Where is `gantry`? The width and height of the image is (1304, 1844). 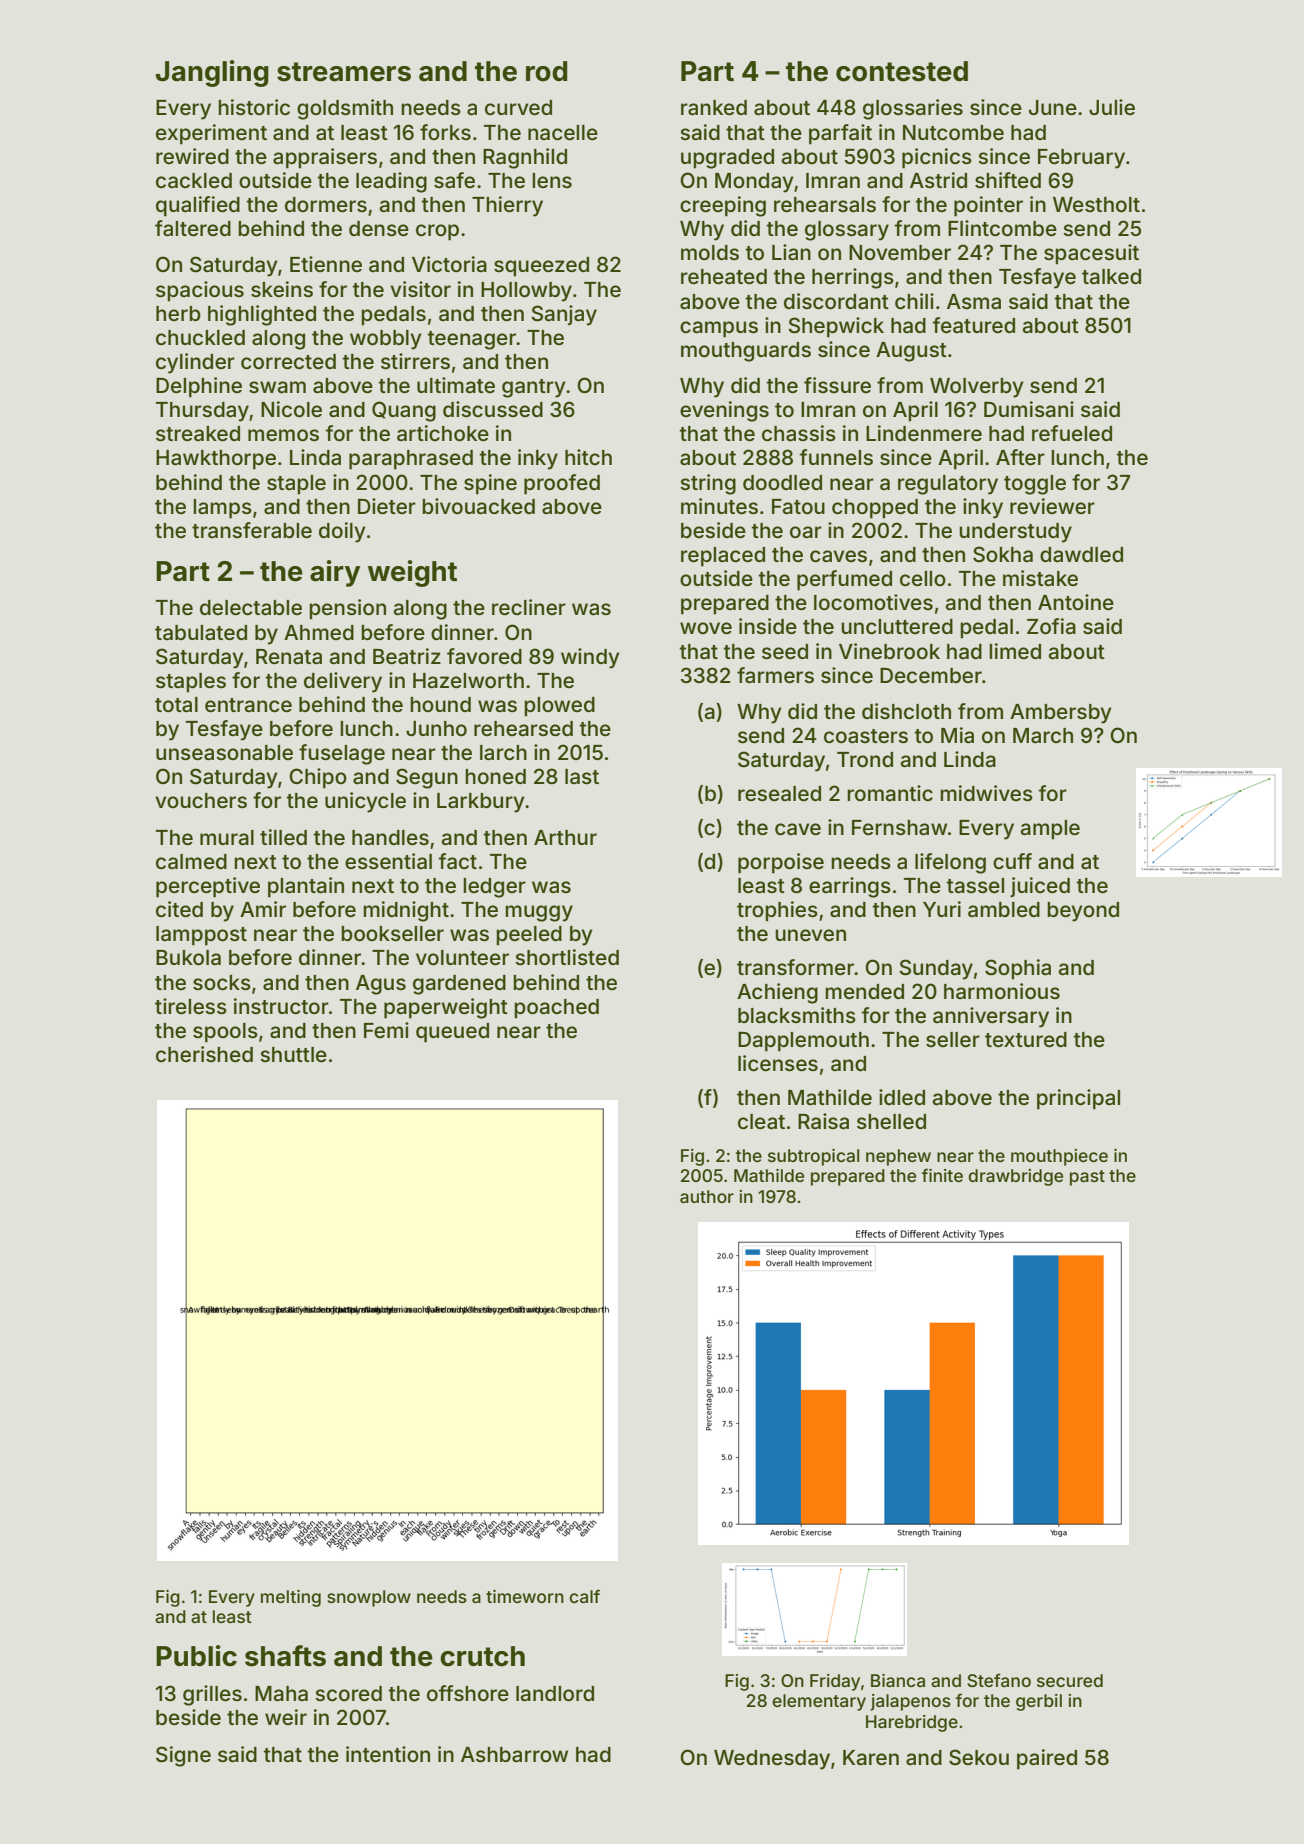
gantry is located at coordinates (534, 388).
